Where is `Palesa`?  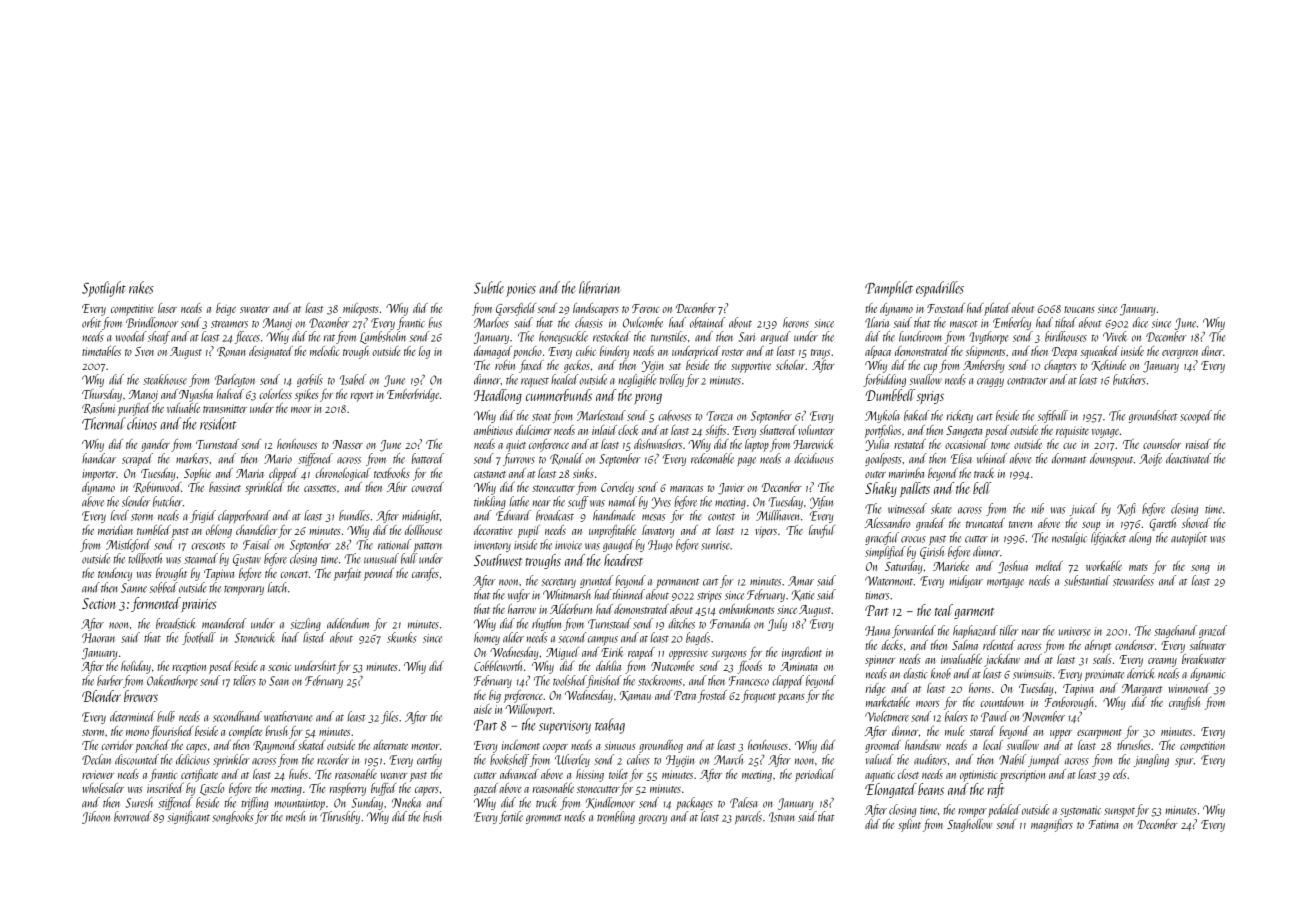 Palesa is located at coordinates (743, 802).
